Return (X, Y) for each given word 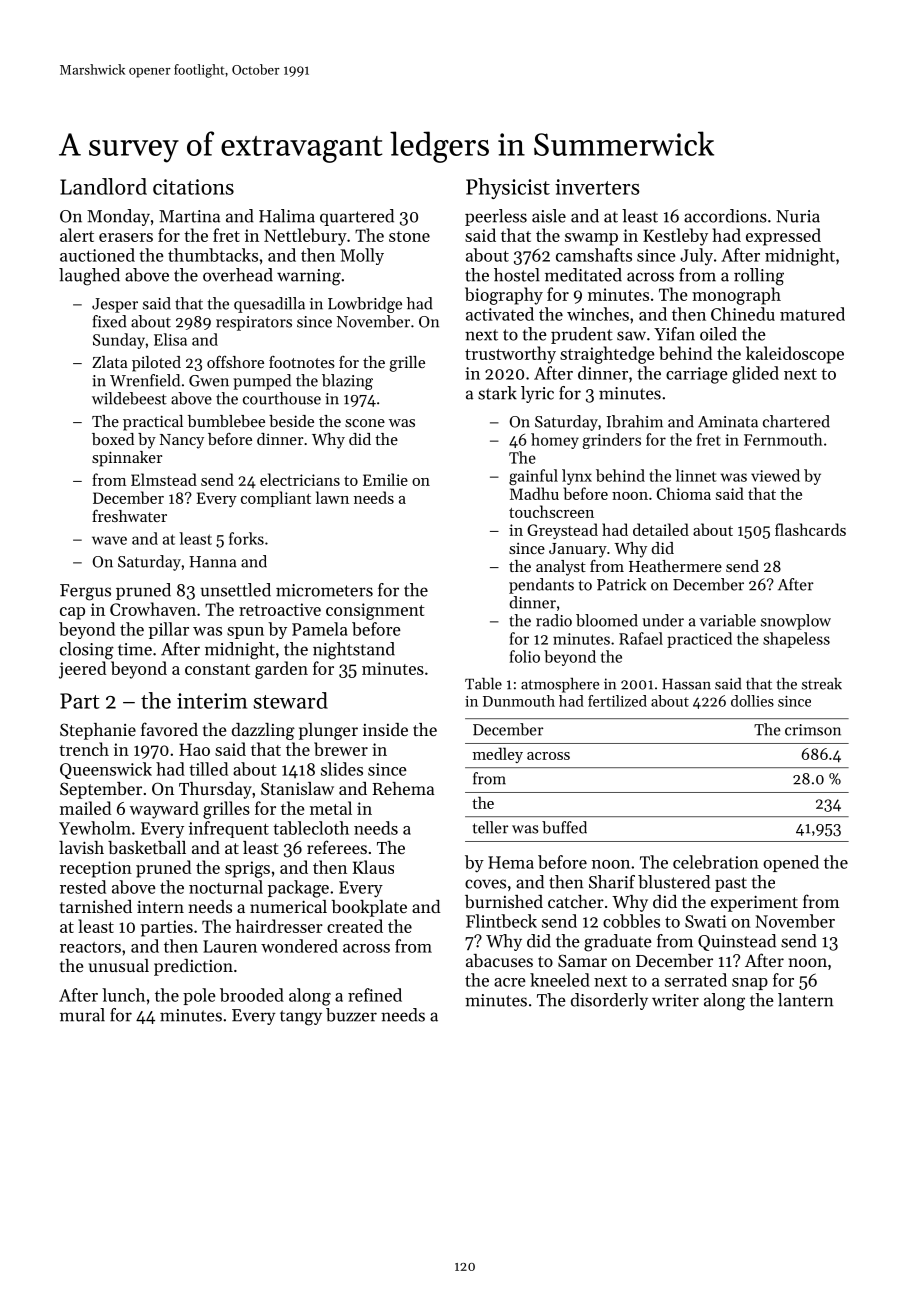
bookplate (369, 908)
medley (498, 755)
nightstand (354, 651)
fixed (109, 321)
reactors (90, 947)
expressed (783, 237)
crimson (813, 730)
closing (87, 651)
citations (193, 187)
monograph (736, 296)
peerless (496, 217)
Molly (362, 256)
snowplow (796, 622)
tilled (208, 769)
